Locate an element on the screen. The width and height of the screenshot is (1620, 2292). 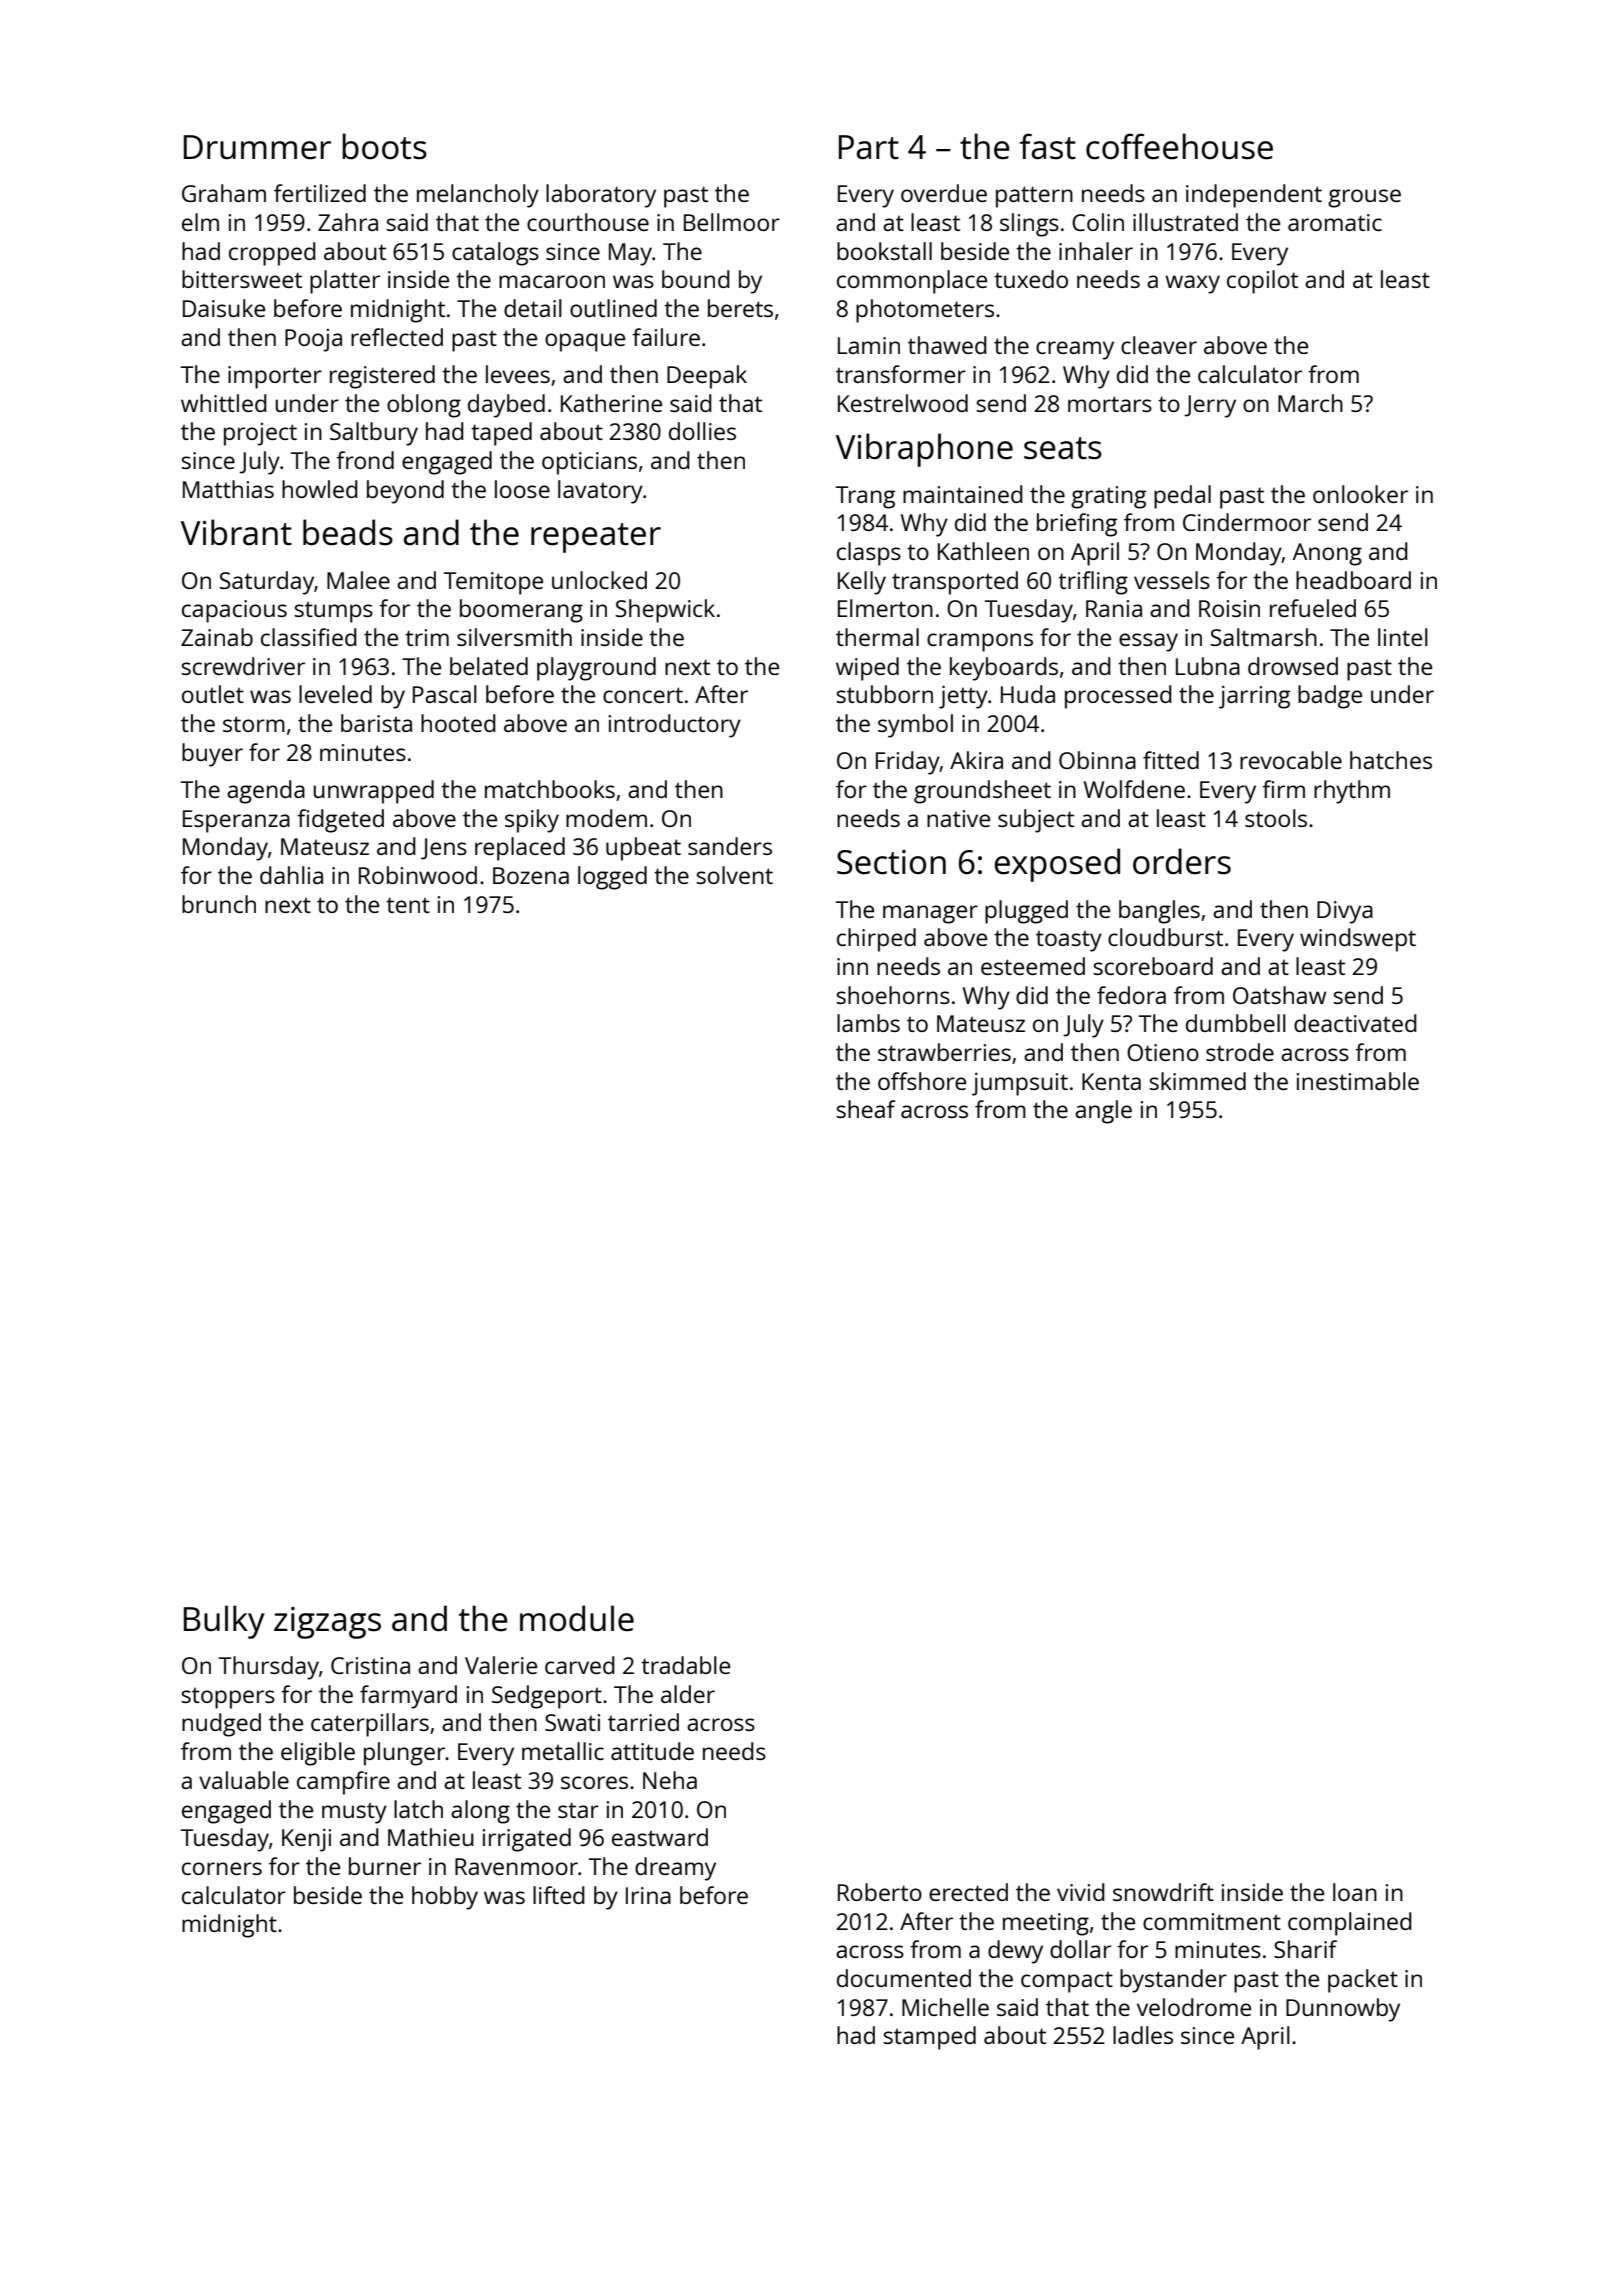
lifted is located at coordinates (559, 1895).
